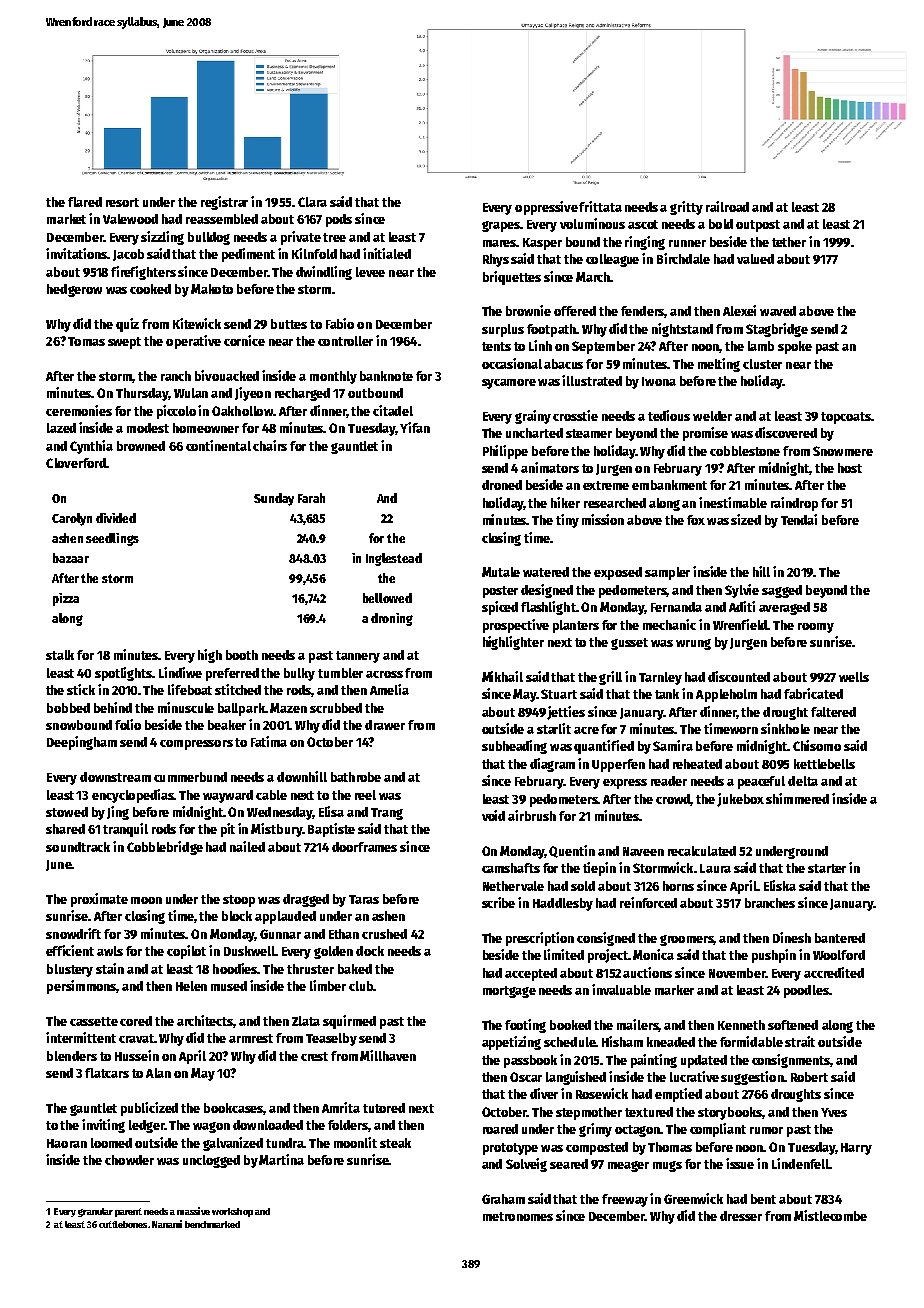  What do you see at coordinates (727, 206) in the screenshot?
I see `railroad` at bounding box center [727, 206].
